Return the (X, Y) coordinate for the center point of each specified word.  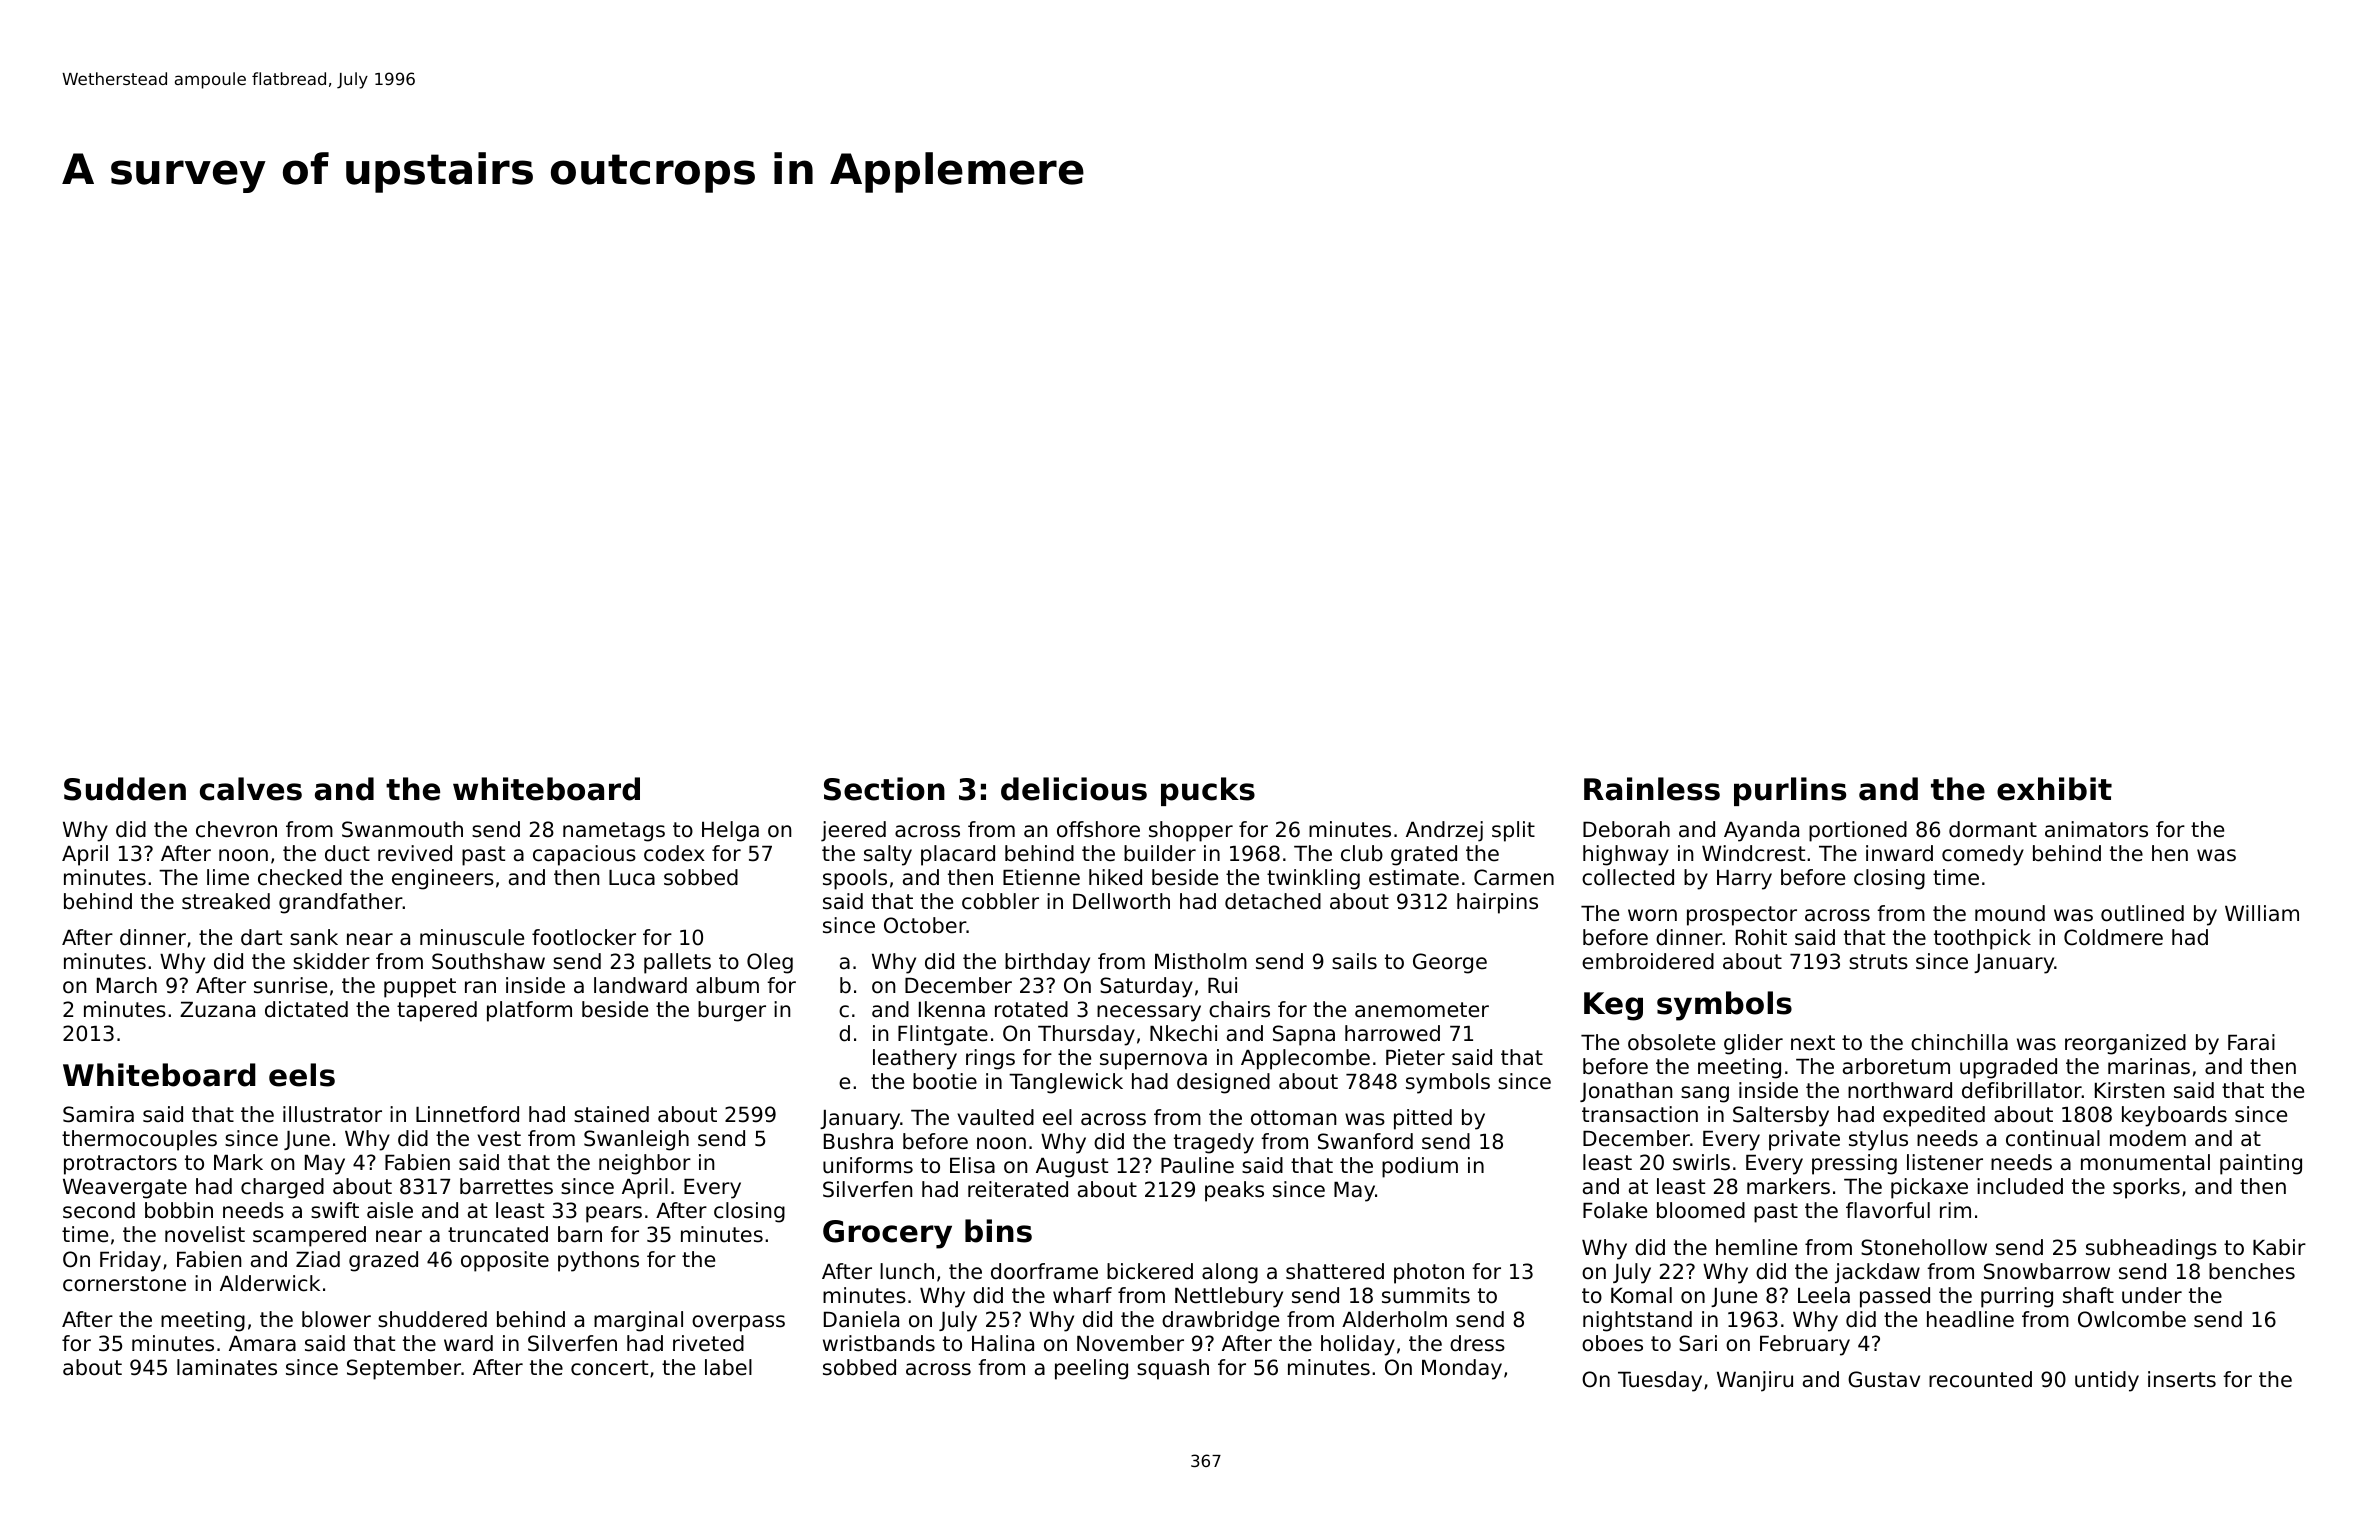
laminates (227, 1367)
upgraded (2008, 1068)
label (728, 1367)
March (127, 985)
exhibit (2054, 789)
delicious (1074, 789)
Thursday (1086, 1035)
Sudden (125, 789)
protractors (120, 1165)
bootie (945, 1081)
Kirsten (2129, 1090)
